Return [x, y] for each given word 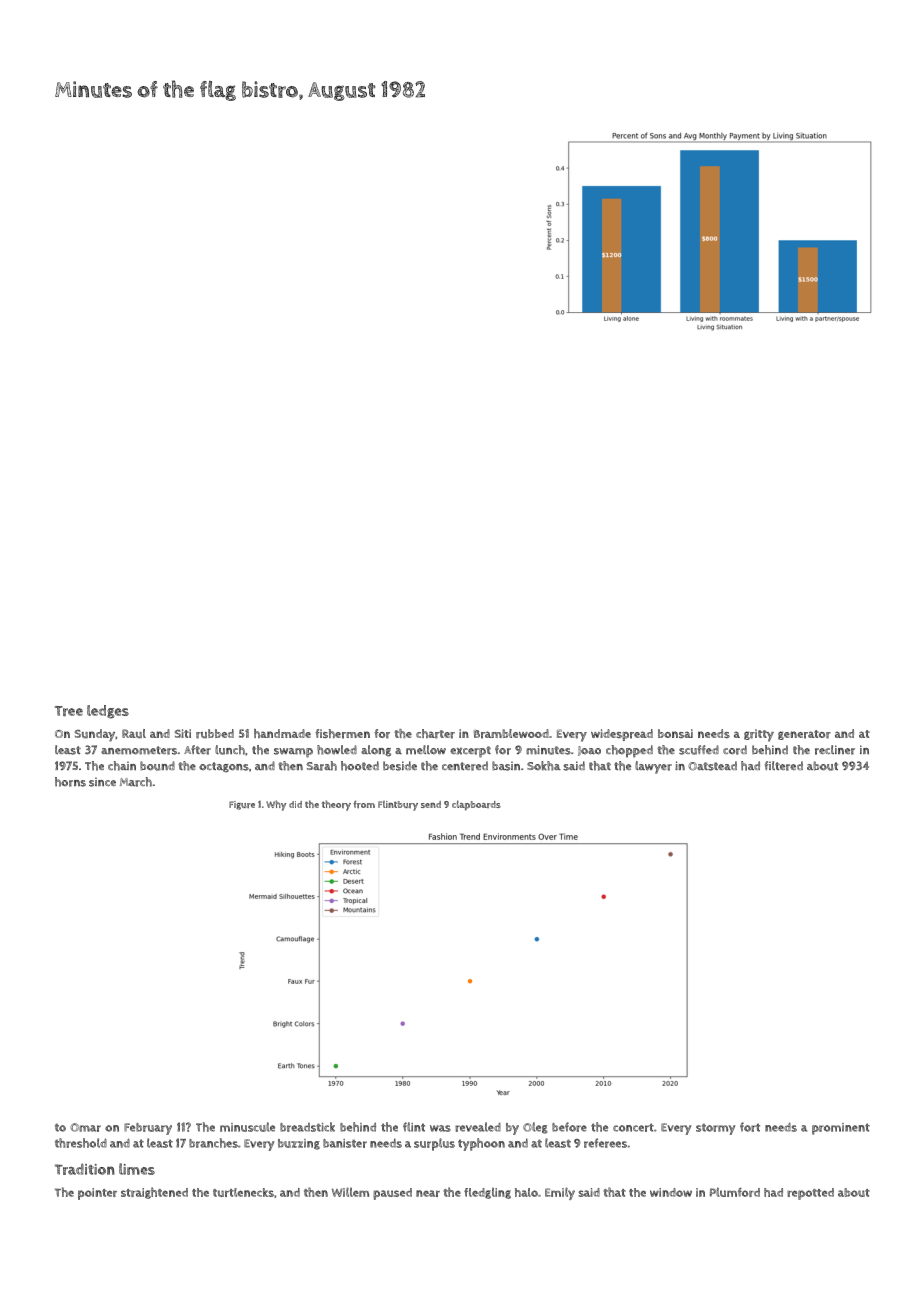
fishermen [342, 734]
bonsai [675, 733]
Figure [242, 805]
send [431, 804]
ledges [108, 712]
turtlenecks [243, 1192]
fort [750, 1127]
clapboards [476, 805]
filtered [784, 766]
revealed [478, 1127]
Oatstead [712, 766]
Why [276, 805]
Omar [85, 1127]
